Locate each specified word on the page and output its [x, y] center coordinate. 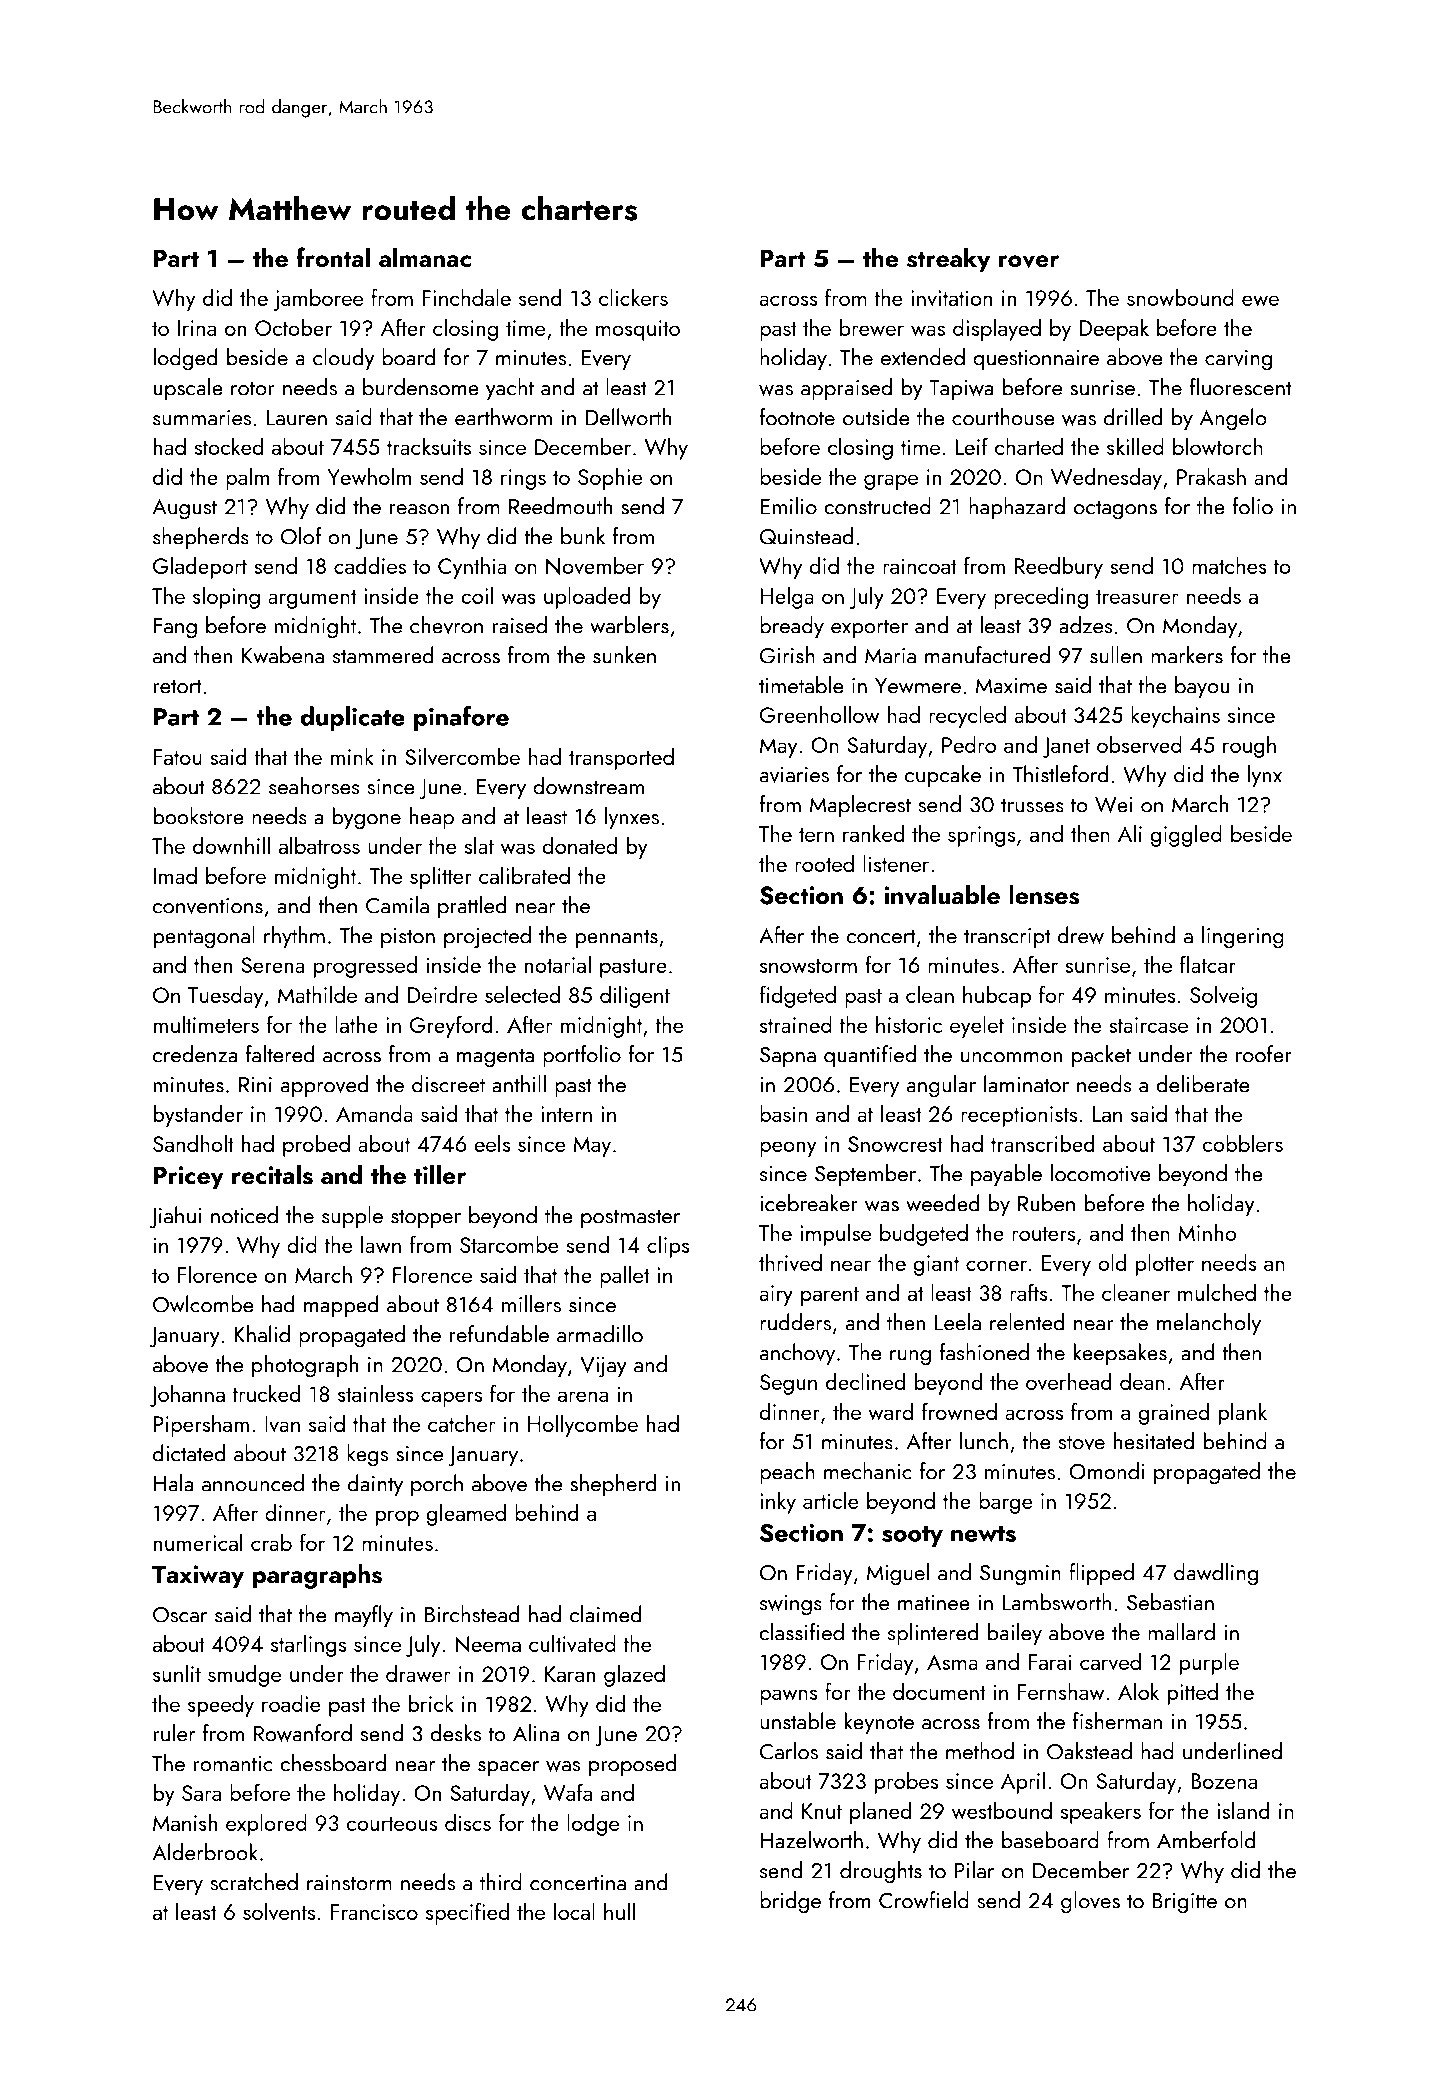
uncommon [1011, 1057]
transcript [1007, 938]
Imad [175, 875]
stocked [228, 446]
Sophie [610, 478]
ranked [873, 833]
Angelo [1233, 419]
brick [431, 1703]
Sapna [788, 1057]
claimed [606, 1614]
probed [316, 1145]
